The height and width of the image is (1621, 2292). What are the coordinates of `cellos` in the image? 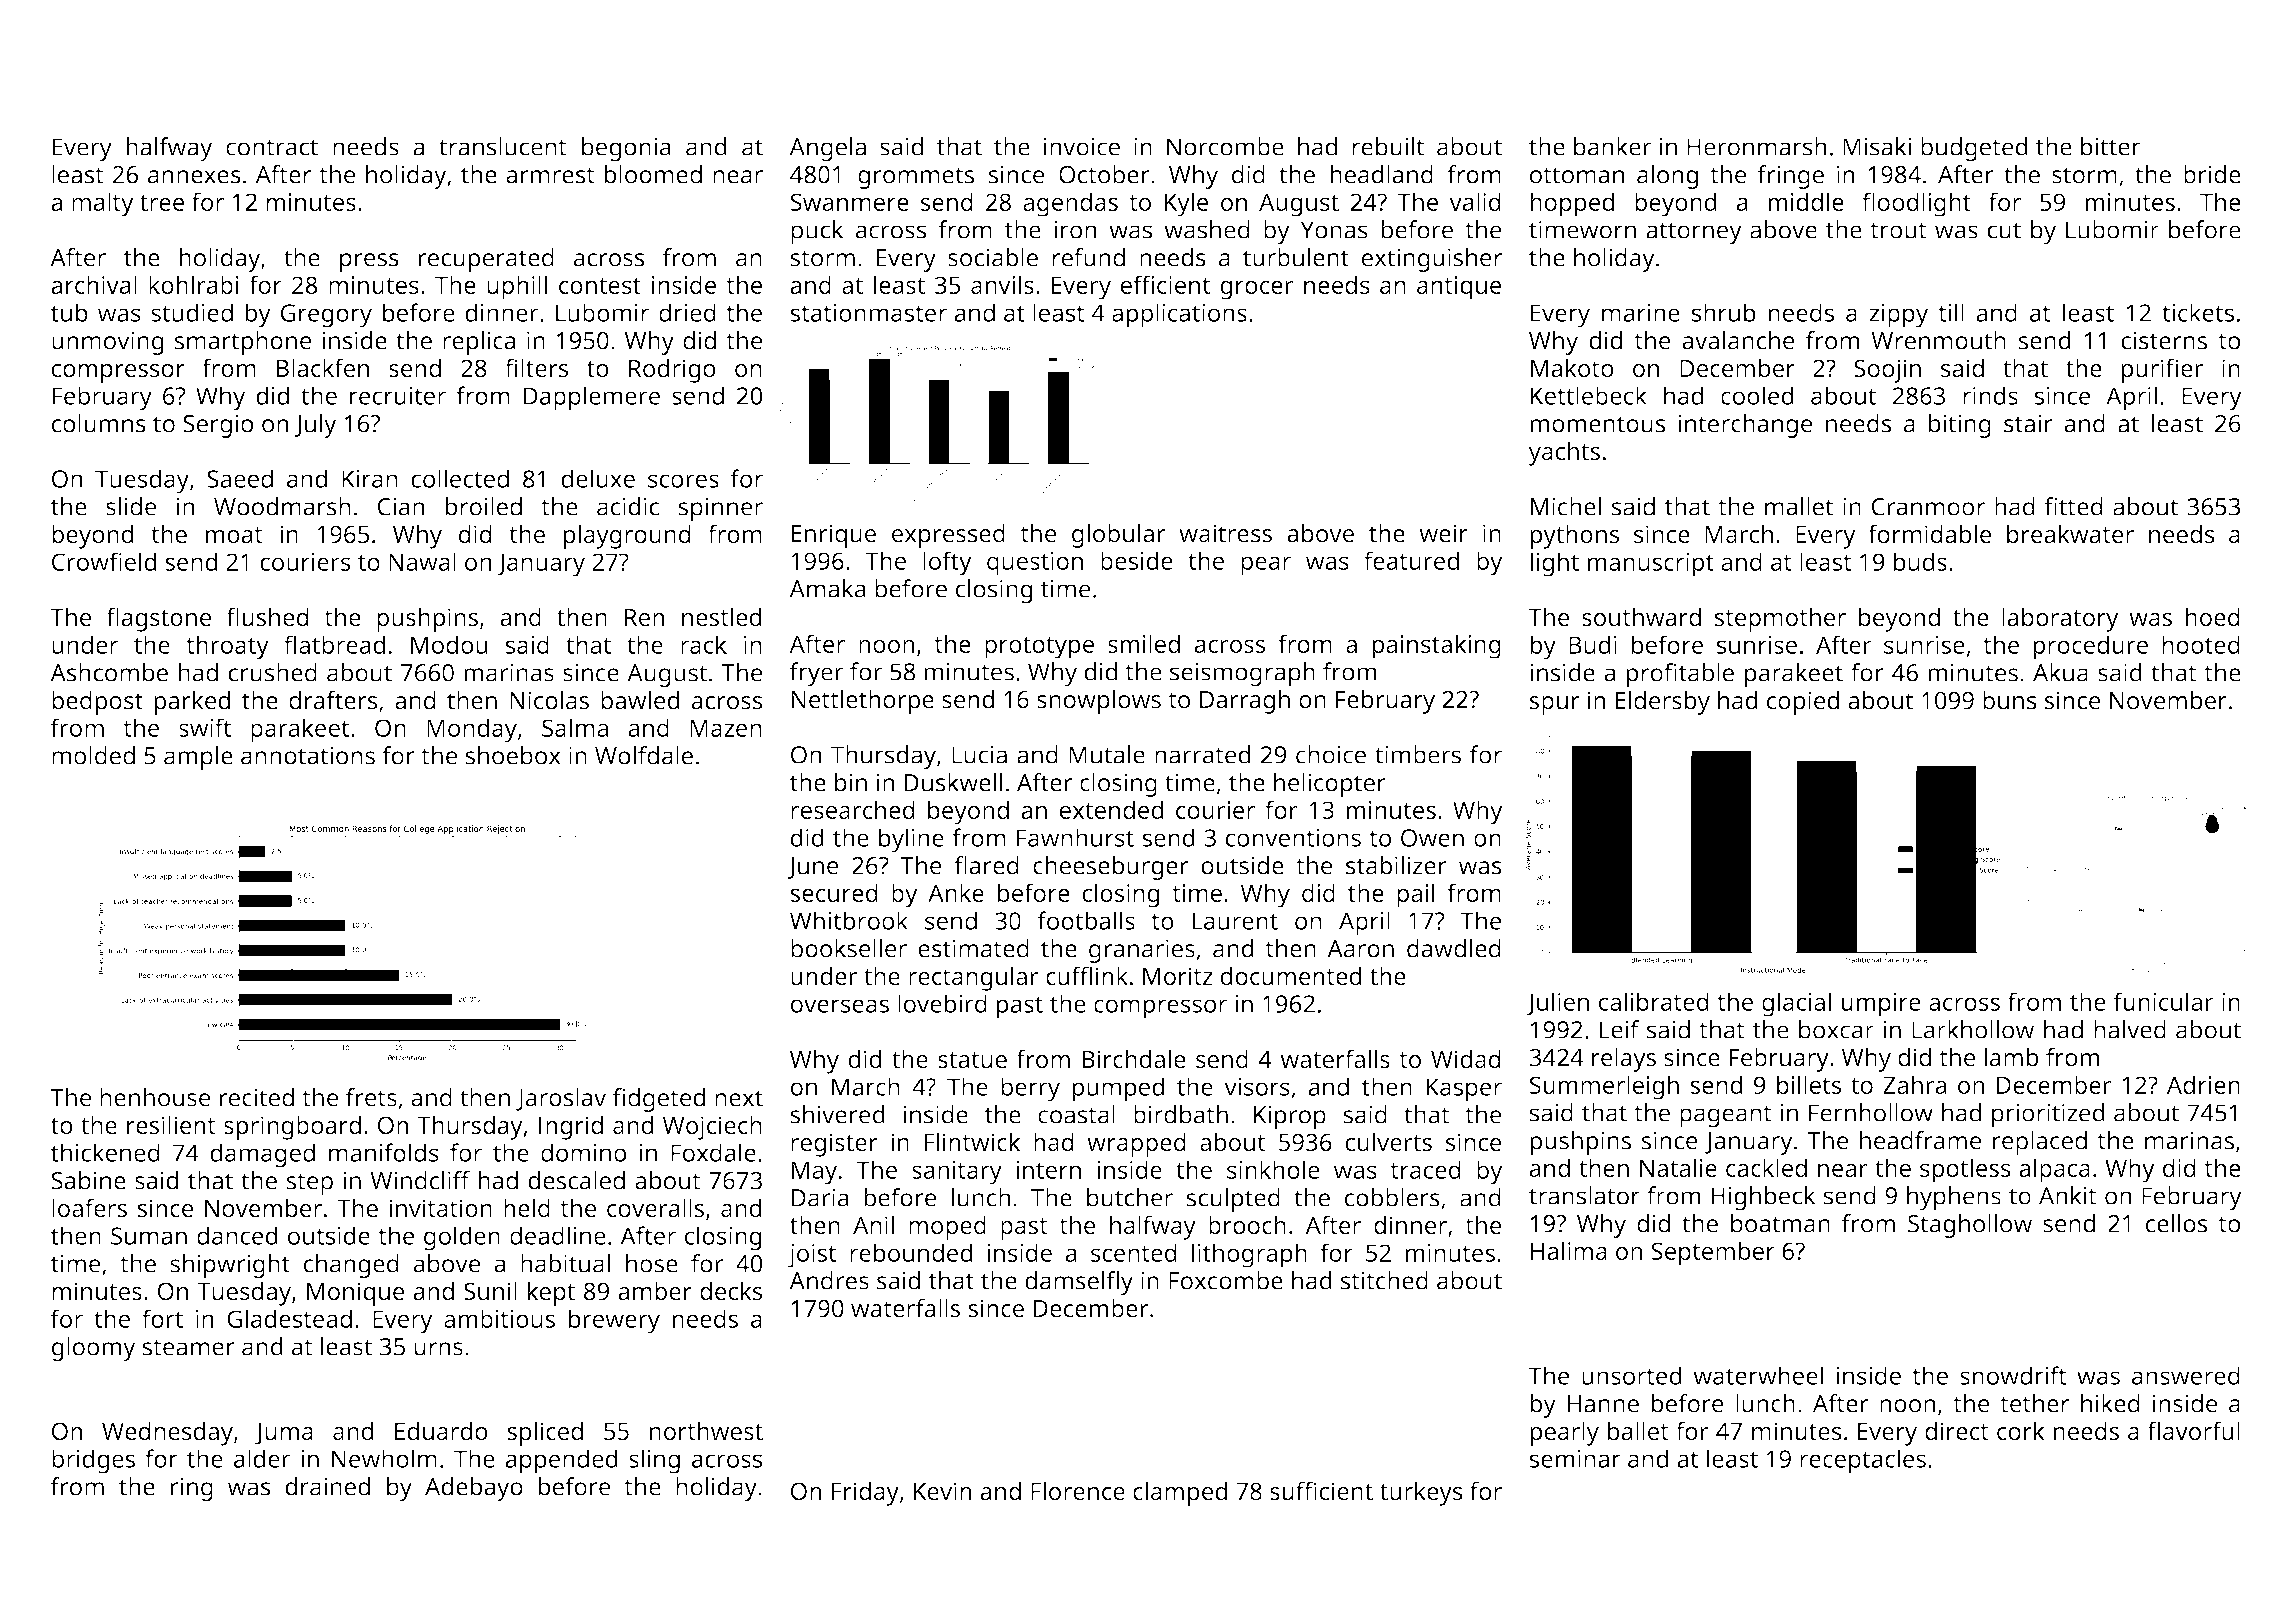 It's located at (2176, 1223).
